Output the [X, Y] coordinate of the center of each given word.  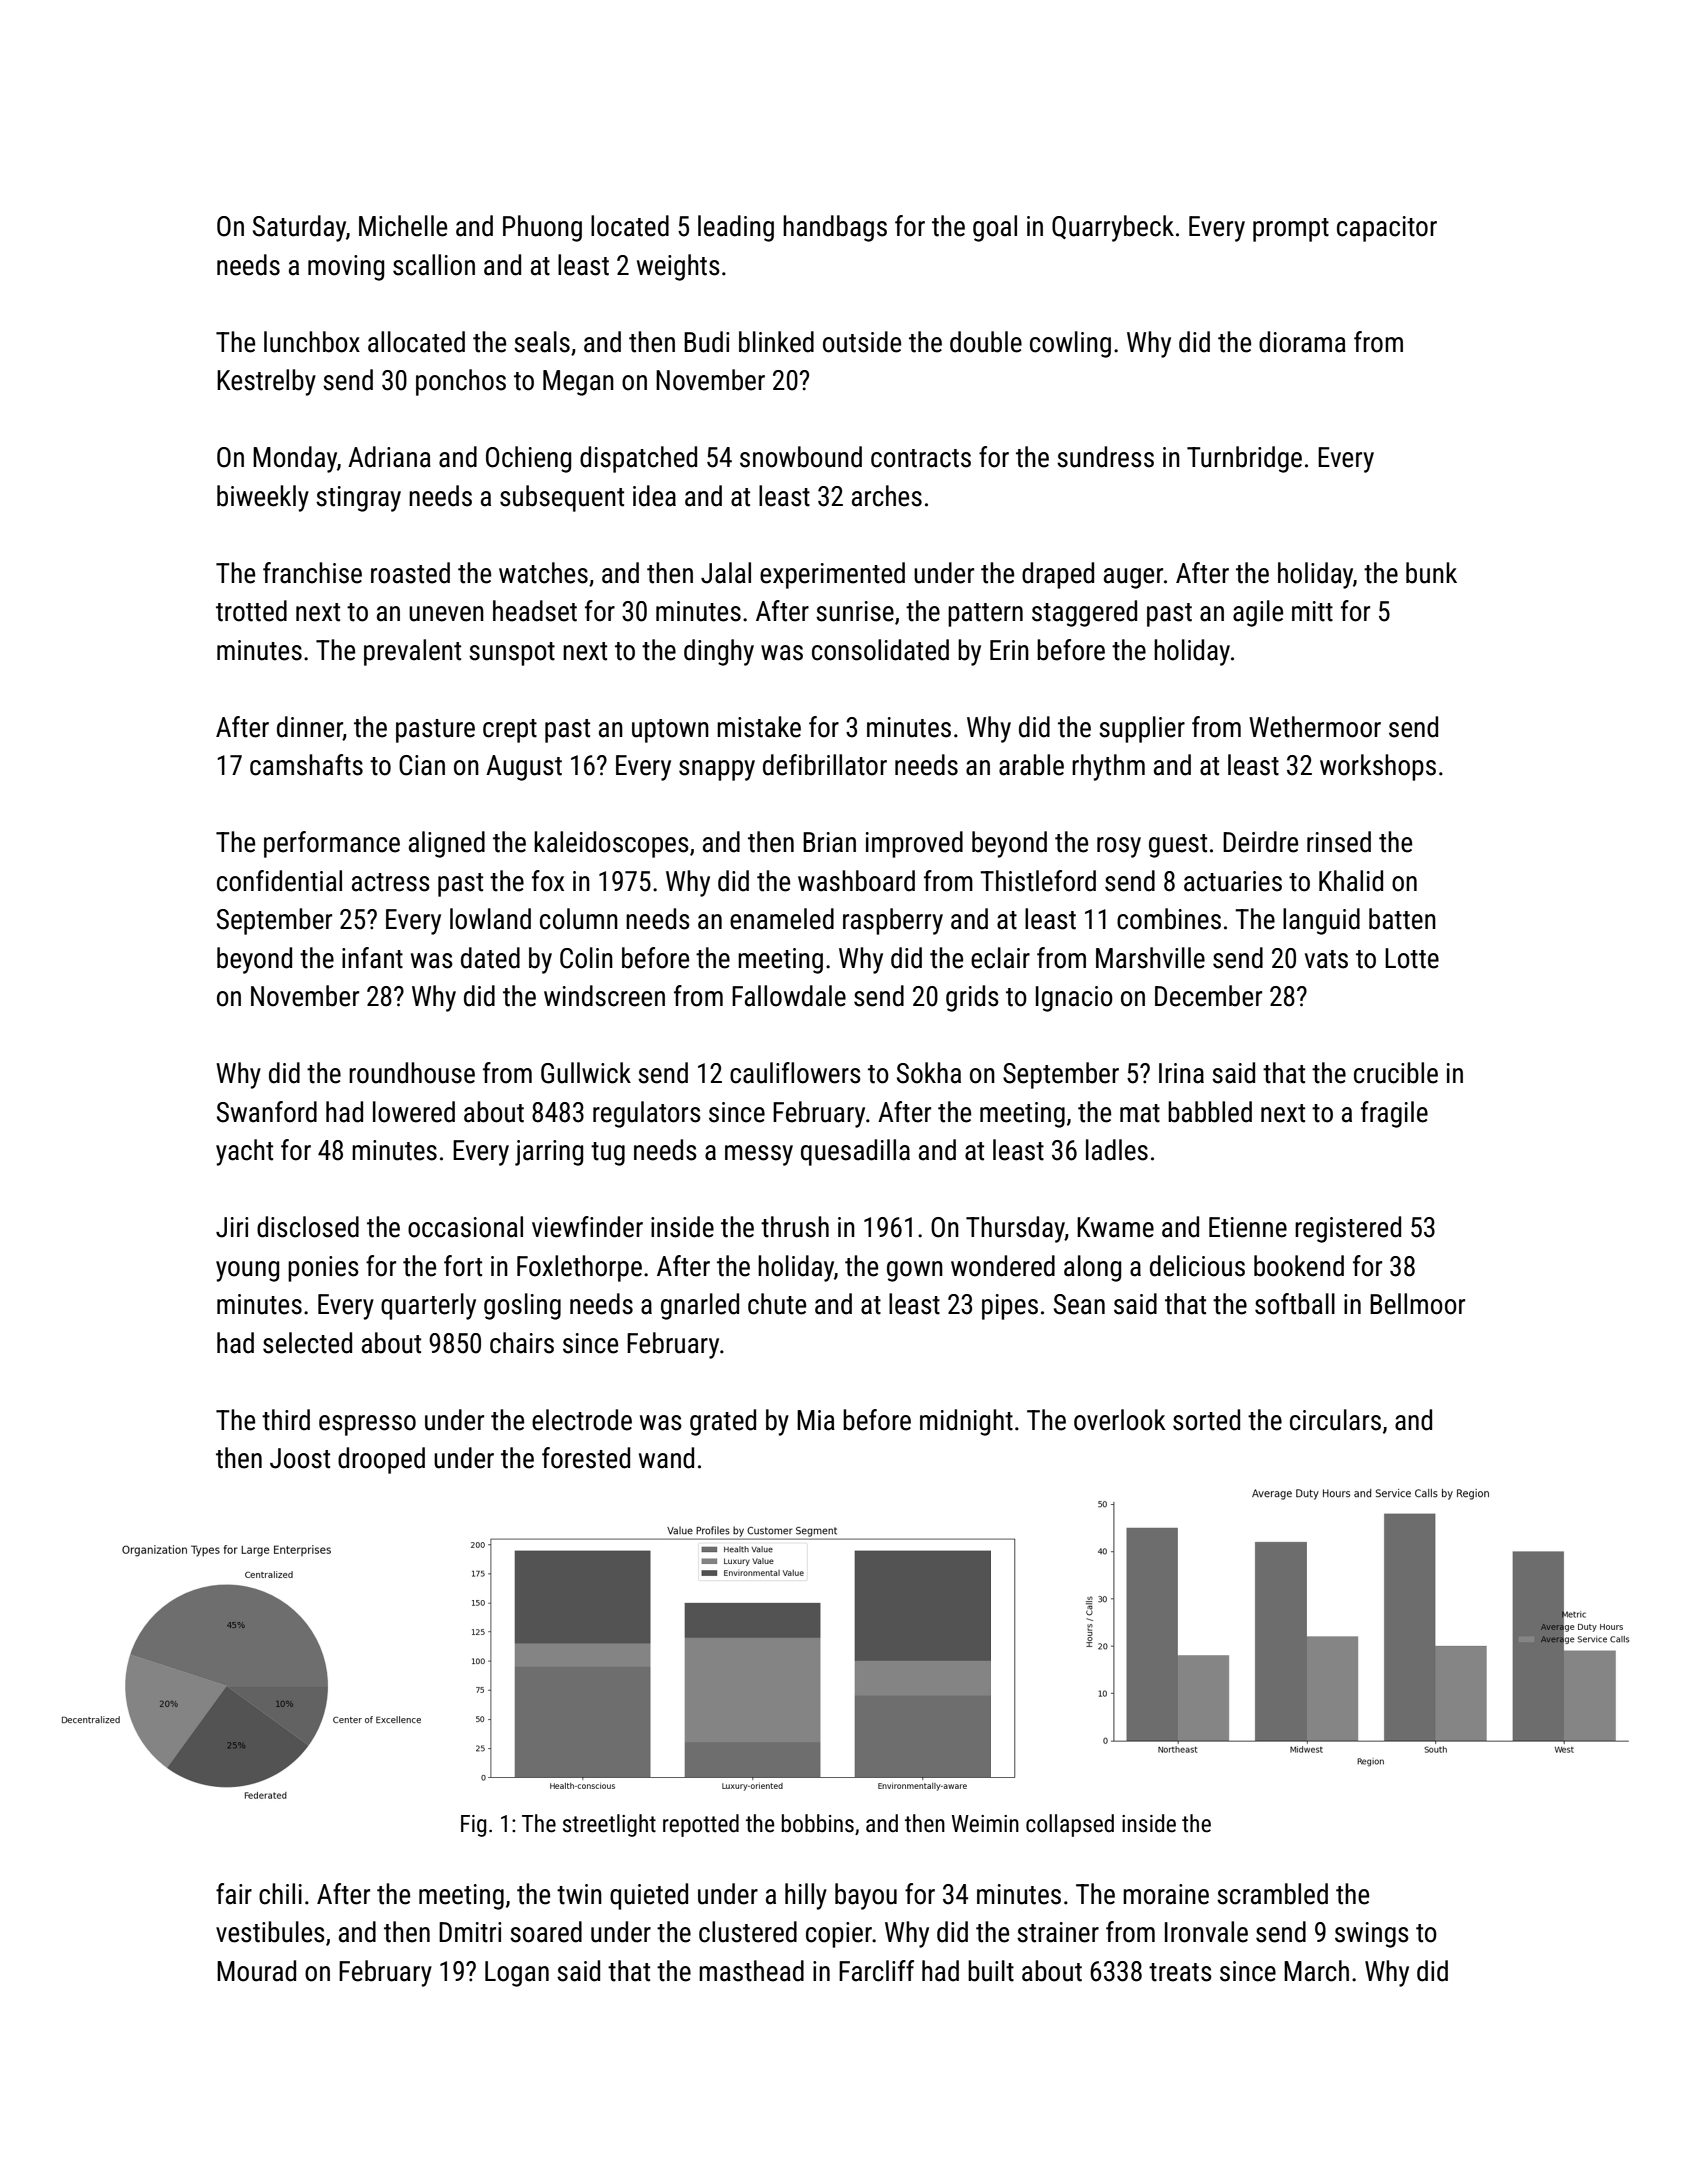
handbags [835, 228]
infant [372, 958]
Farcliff [876, 1971]
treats [1180, 1972]
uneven [446, 614]
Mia [816, 1420]
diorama [1302, 342]
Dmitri [470, 1932]
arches [887, 496]
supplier [1142, 729]
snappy [717, 770]
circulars [1335, 1420]
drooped [381, 1460]
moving [346, 268]
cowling [1070, 344]
